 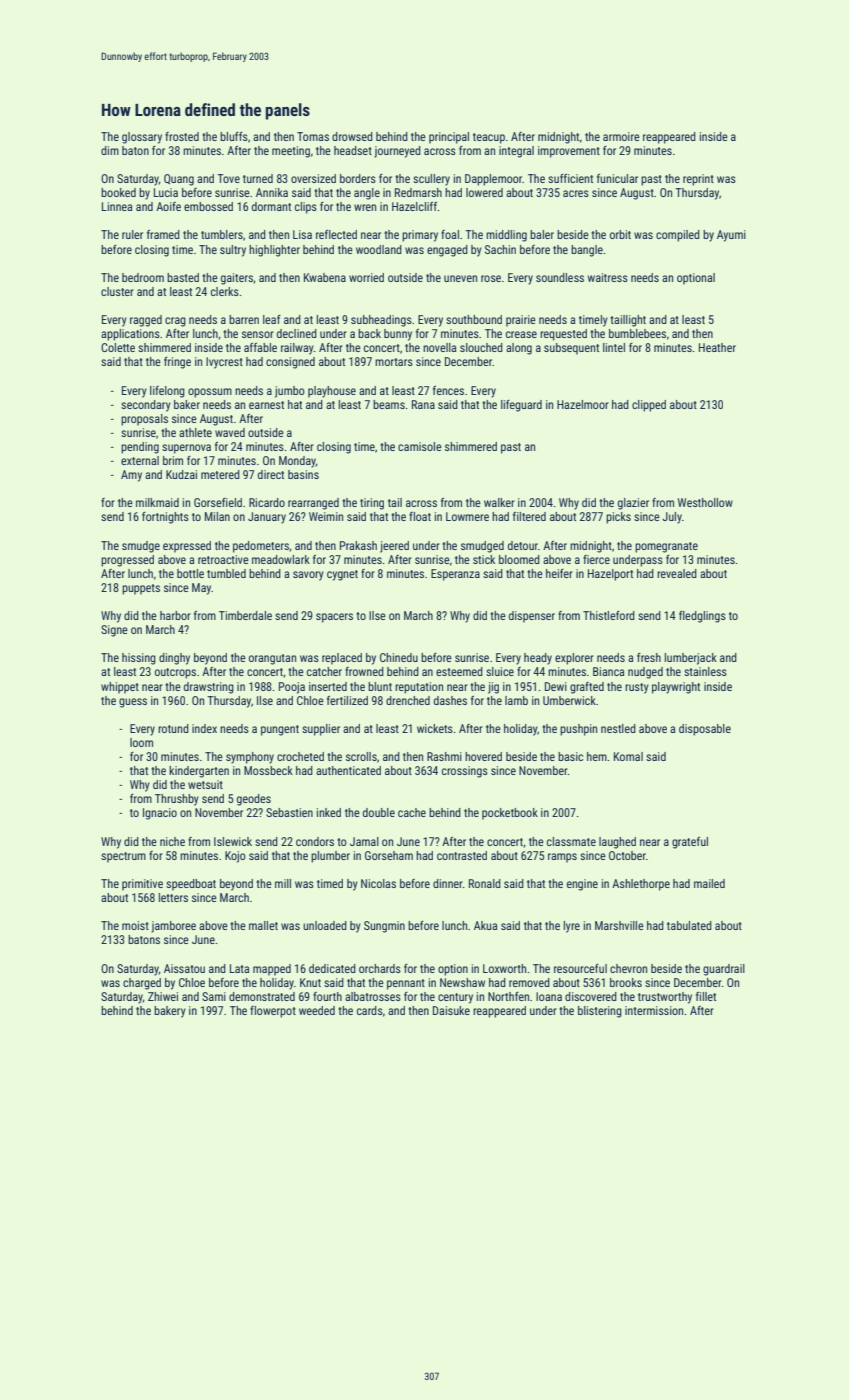 What do you see at coordinates (329, 812) in the page?
I see `inked` at bounding box center [329, 812].
